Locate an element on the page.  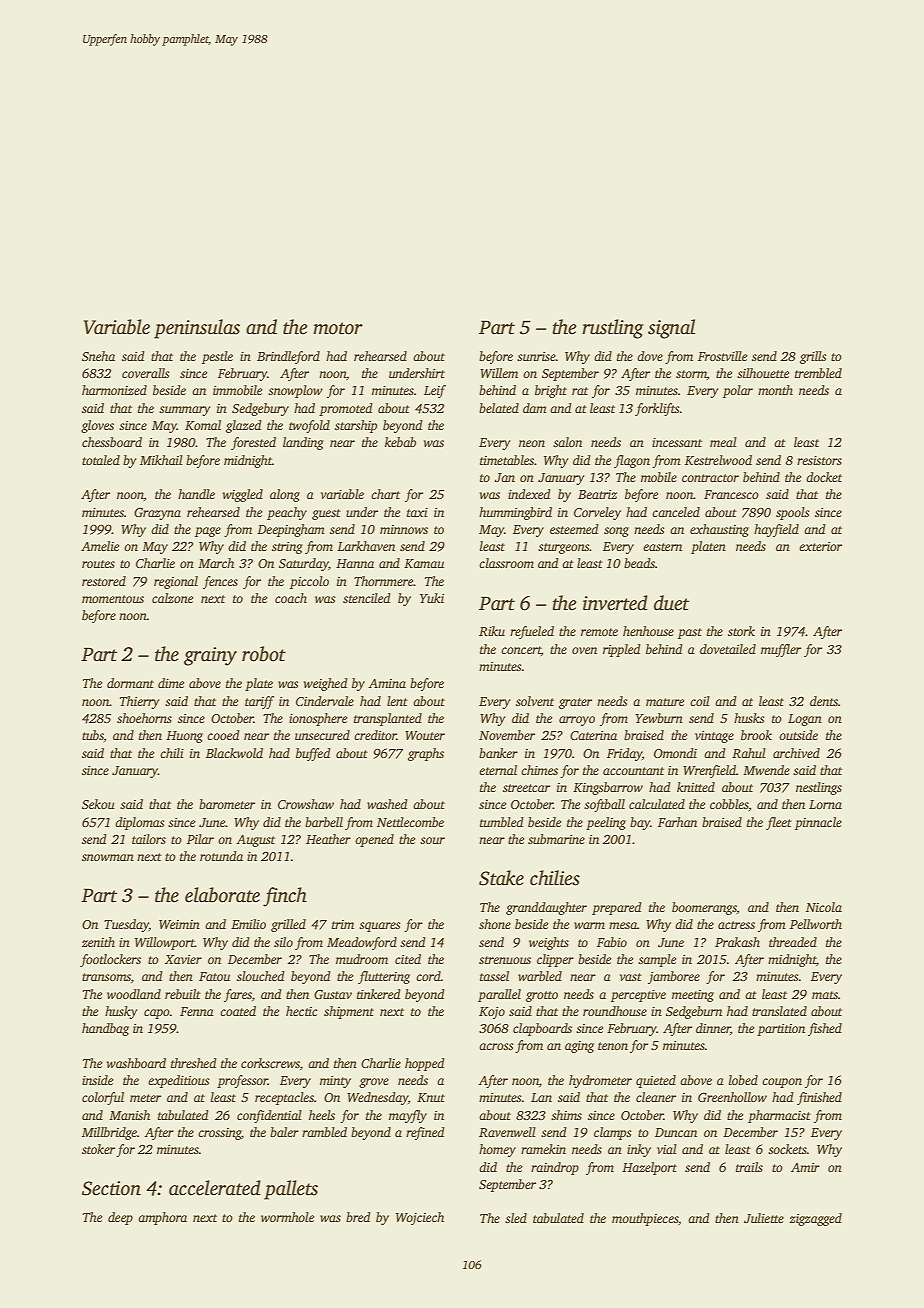
tumbled is located at coordinates (502, 822).
